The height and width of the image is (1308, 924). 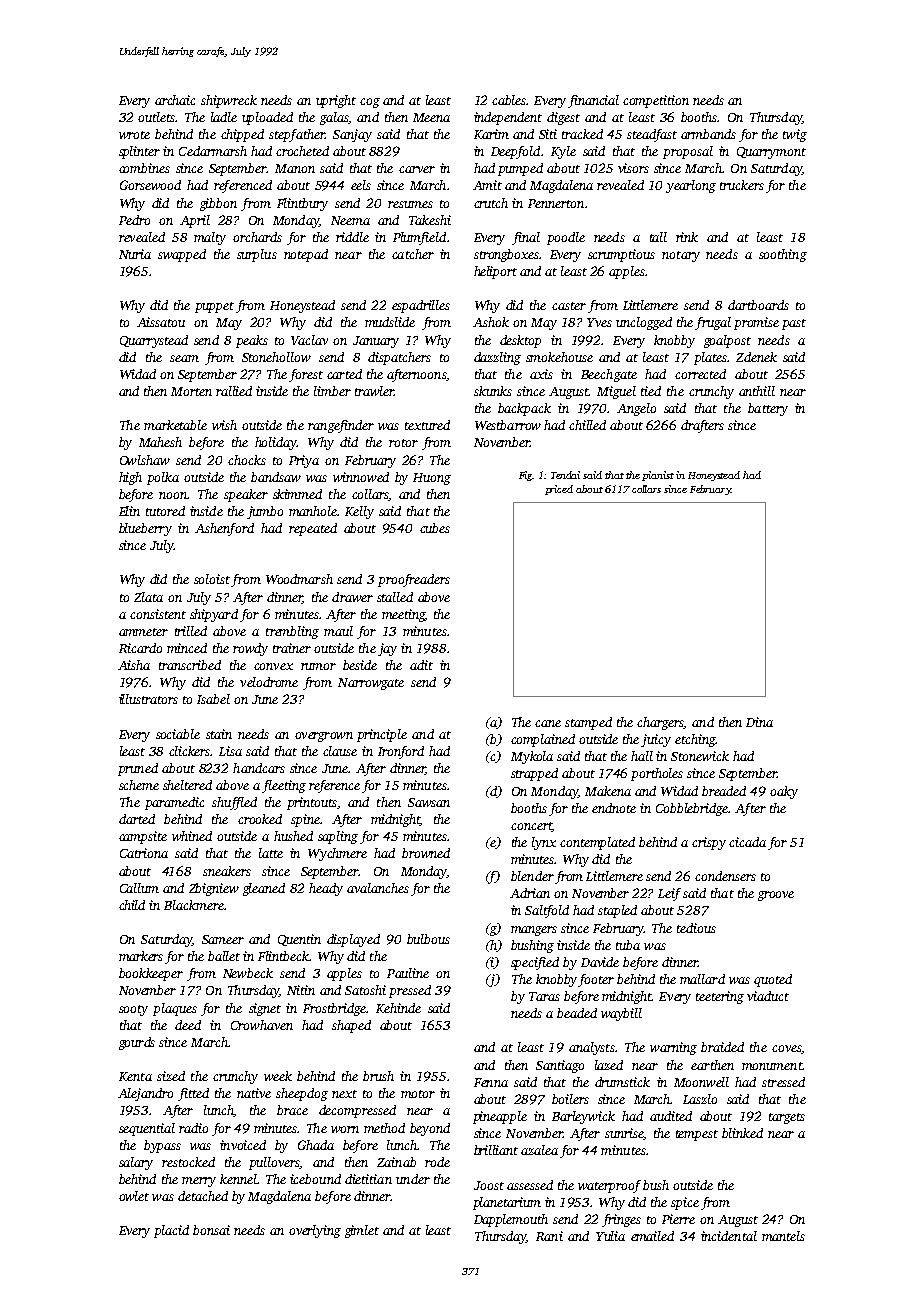 What do you see at coordinates (213, 151) in the image?
I see `Cedarmarsh` at bounding box center [213, 151].
